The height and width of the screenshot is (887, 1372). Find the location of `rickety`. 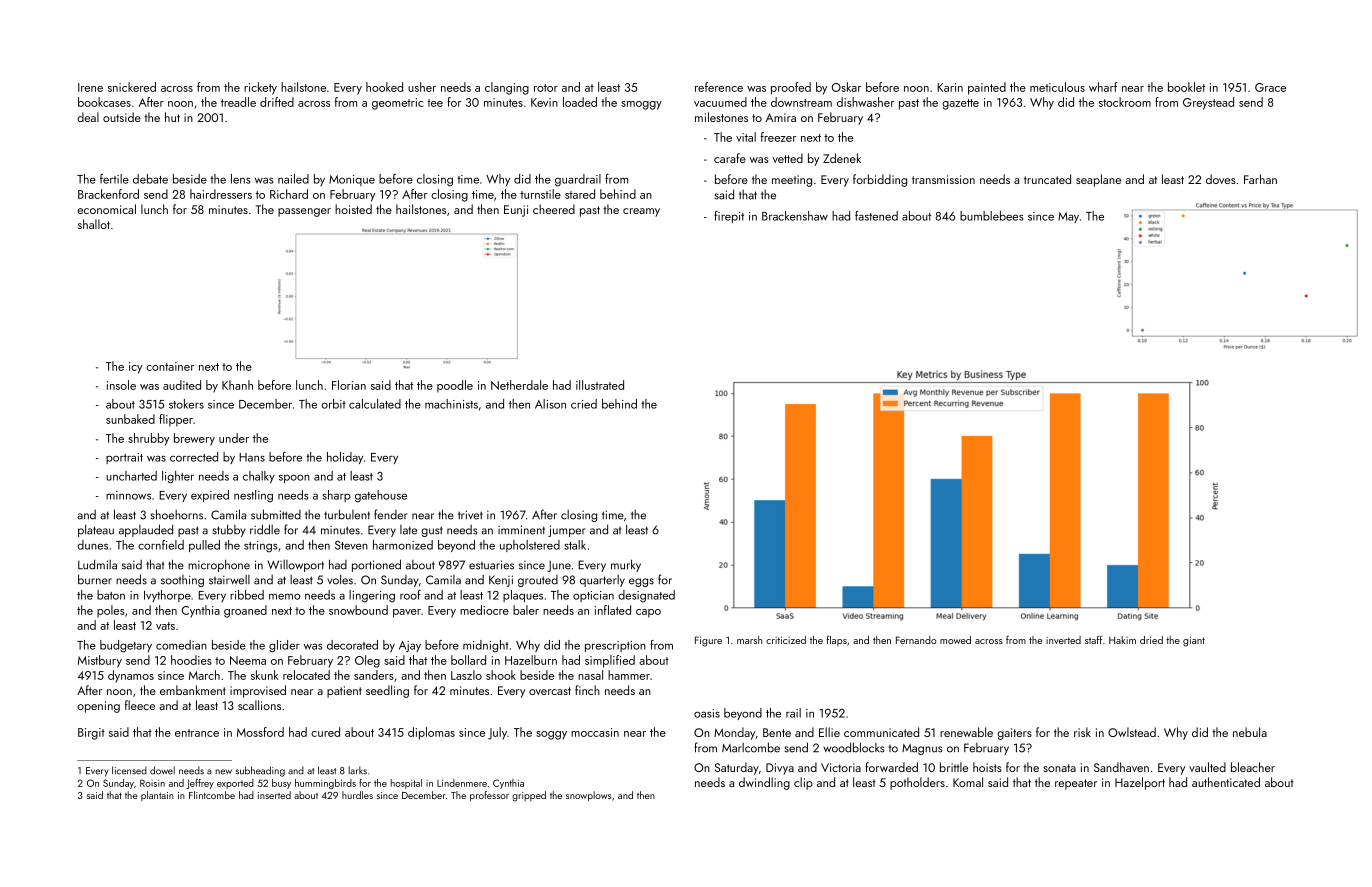

rickety is located at coordinates (260, 88).
